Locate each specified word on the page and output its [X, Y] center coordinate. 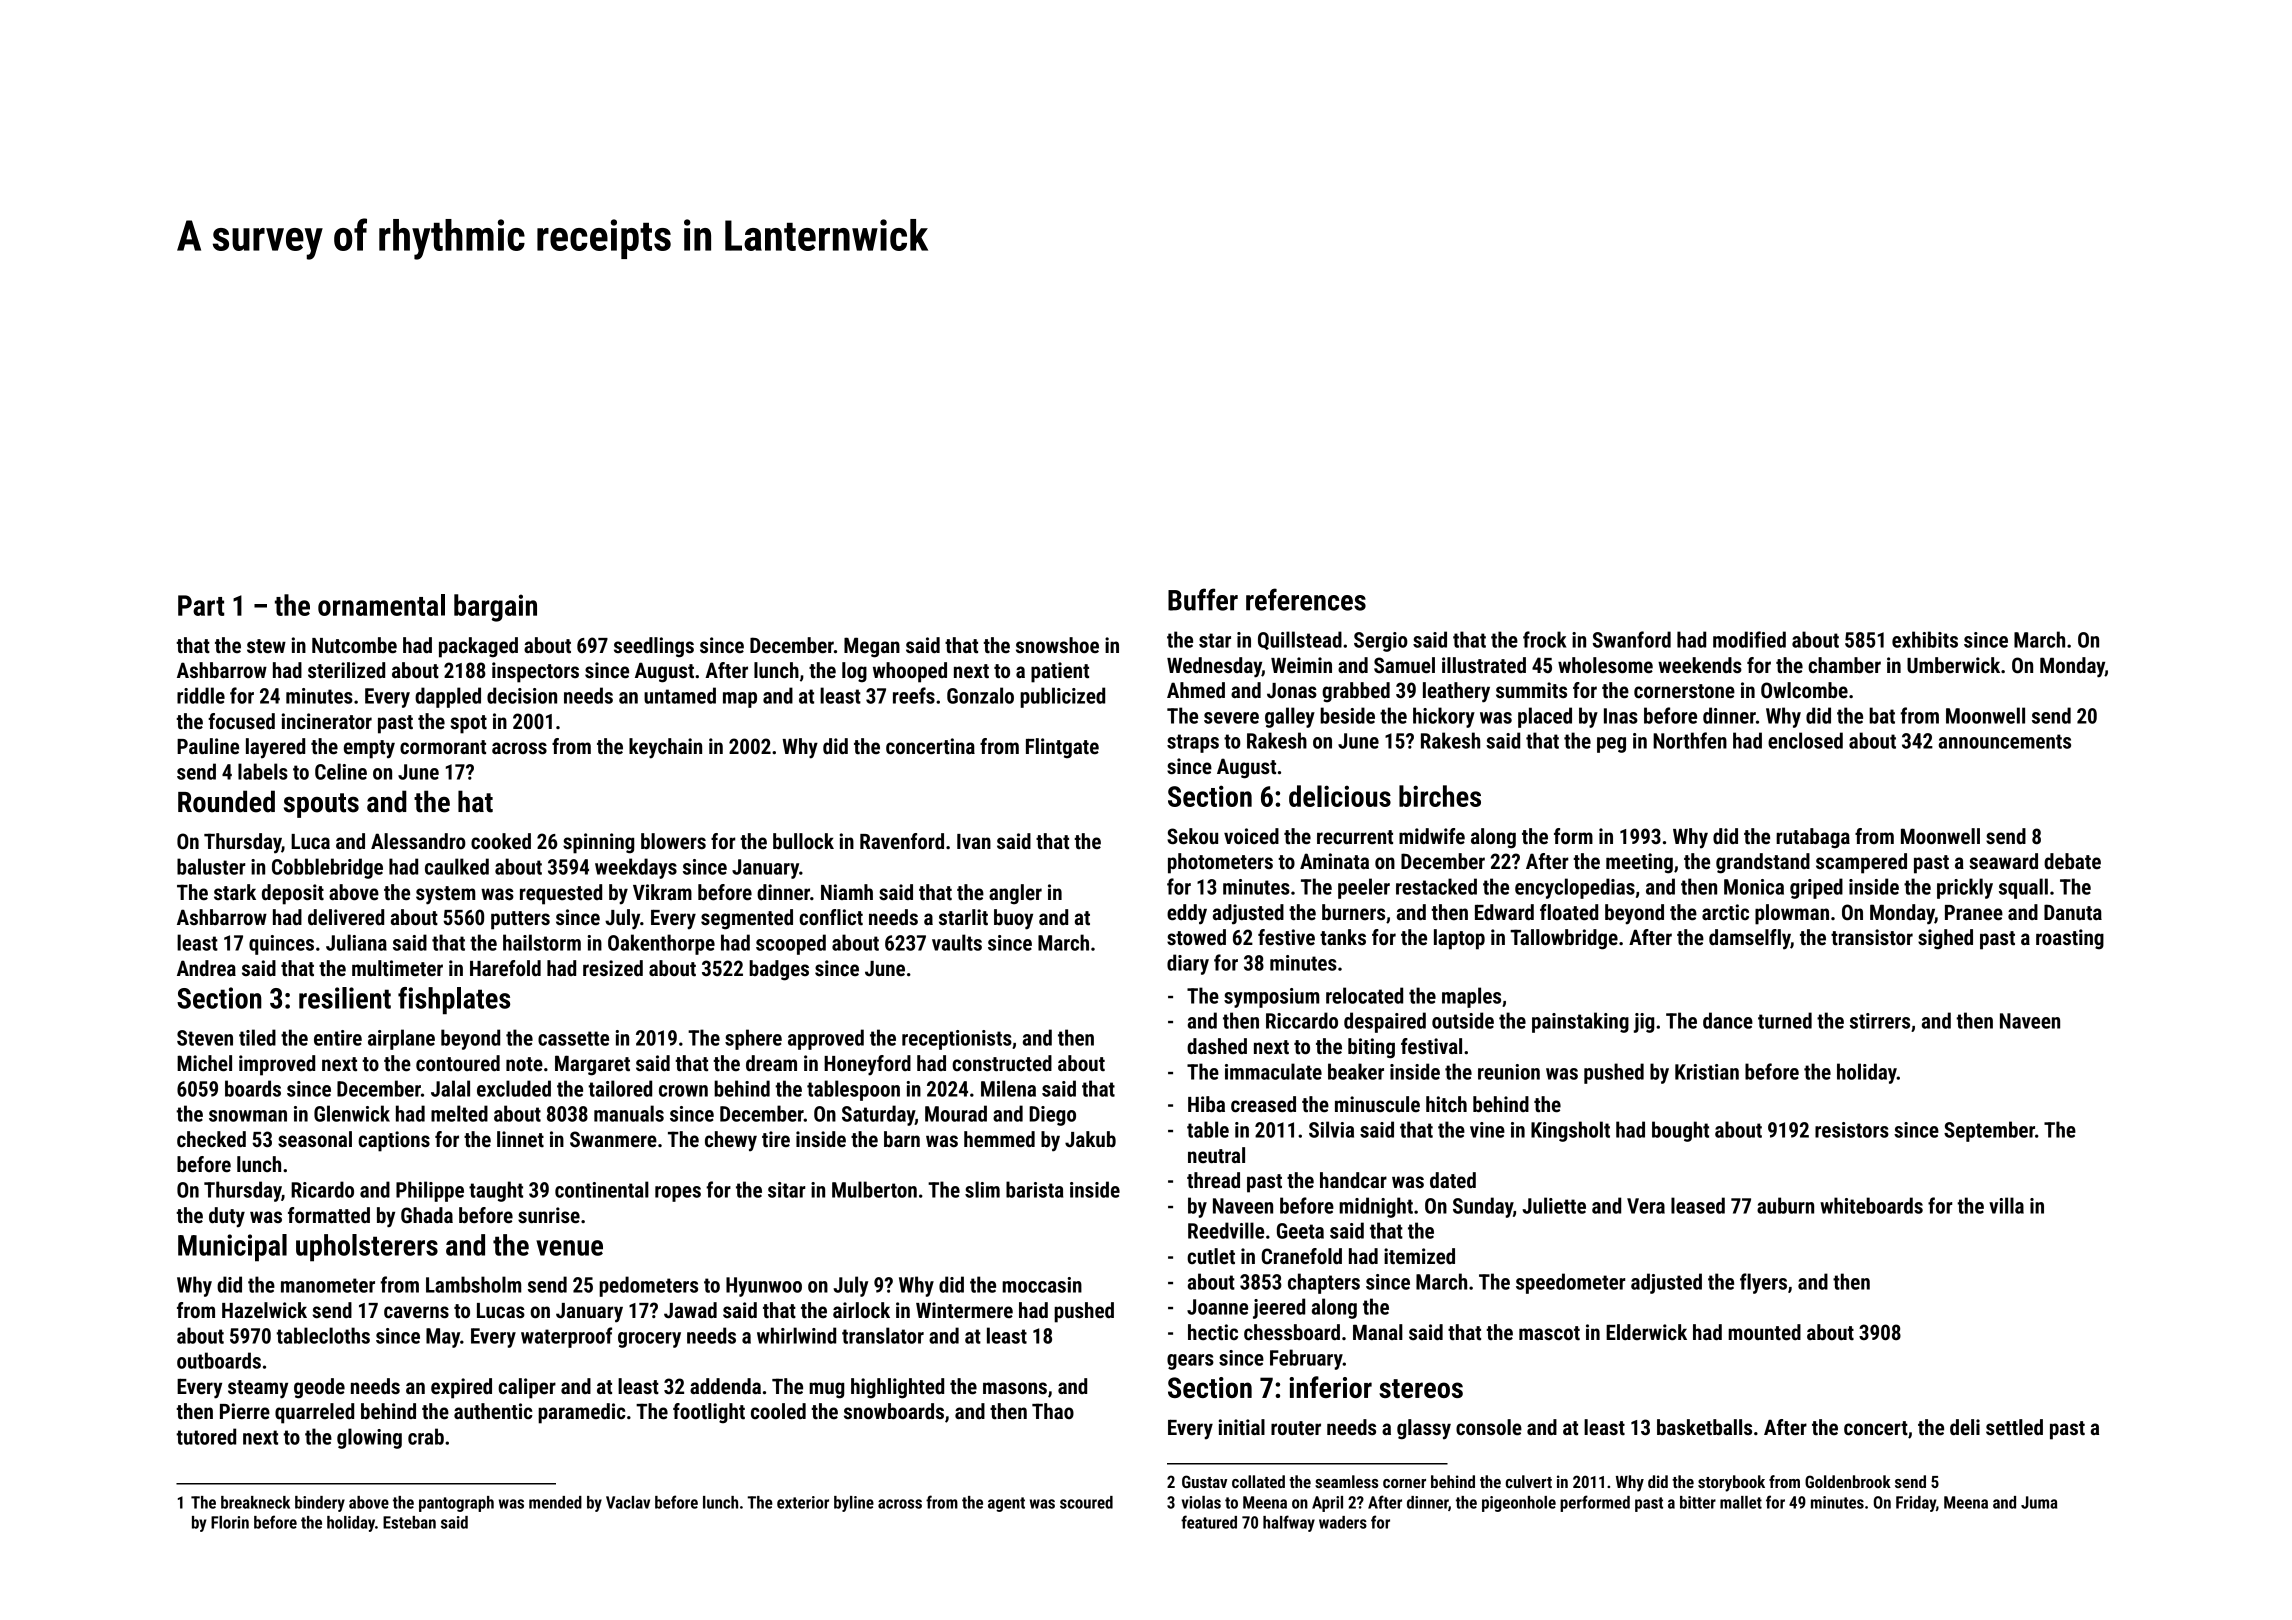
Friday [1916, 1504]
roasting [2070, 939]
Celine [341, 771]
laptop [1459, 939]
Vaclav [628, 1502]
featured [1209, 1522]
